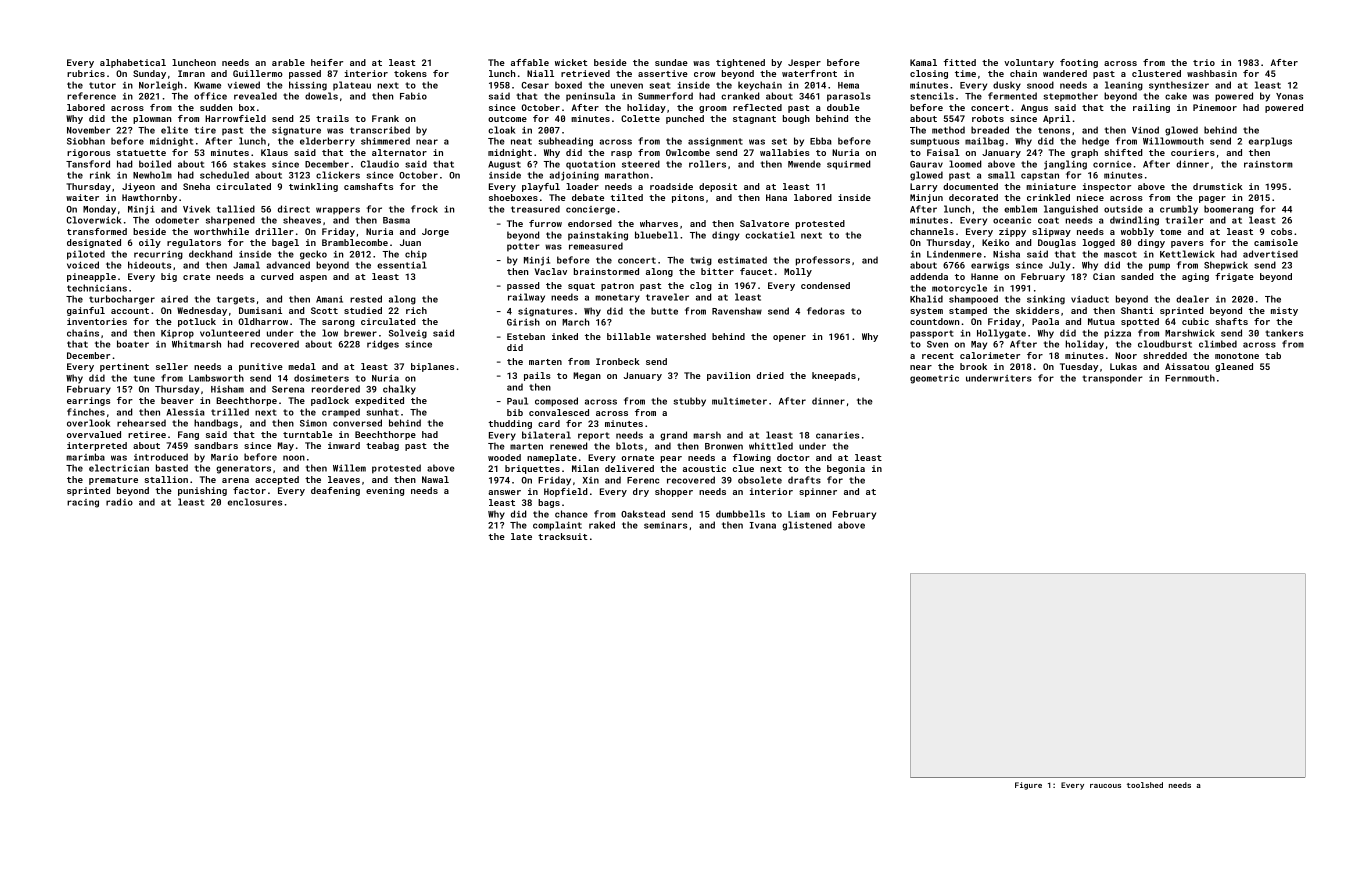 This screenshot has width=1372, height=887. What do you see at coordinates (1028, 786) in the screenshot?
I see `Figure` at bounding box center [1028, 786].
